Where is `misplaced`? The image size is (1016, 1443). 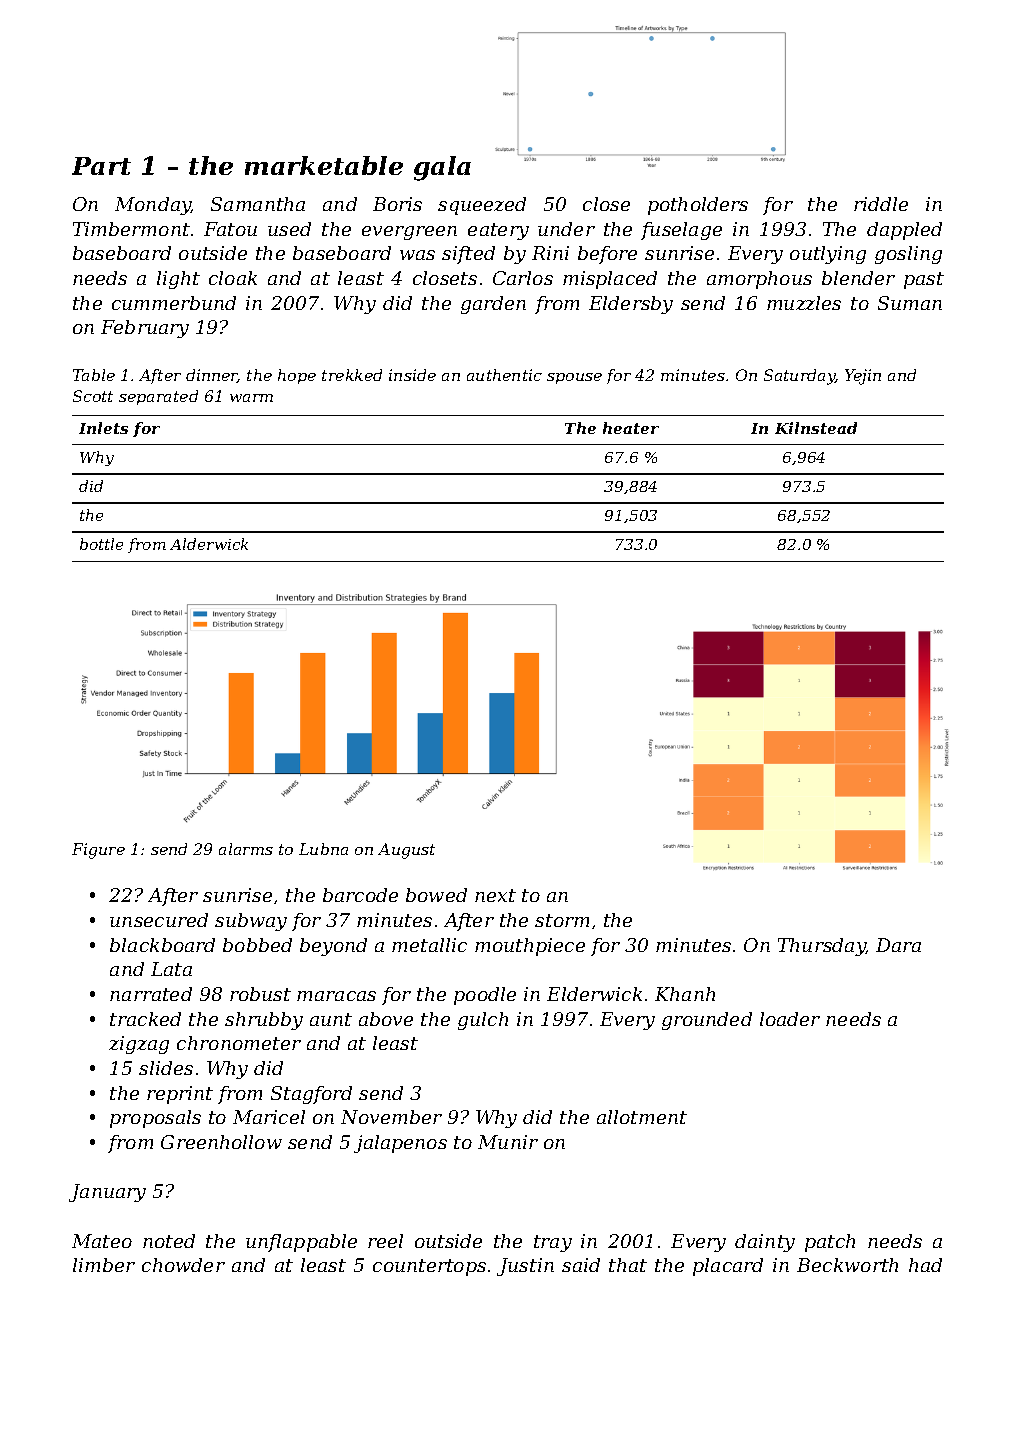
misplaced is located at coordinates (610, 280).
